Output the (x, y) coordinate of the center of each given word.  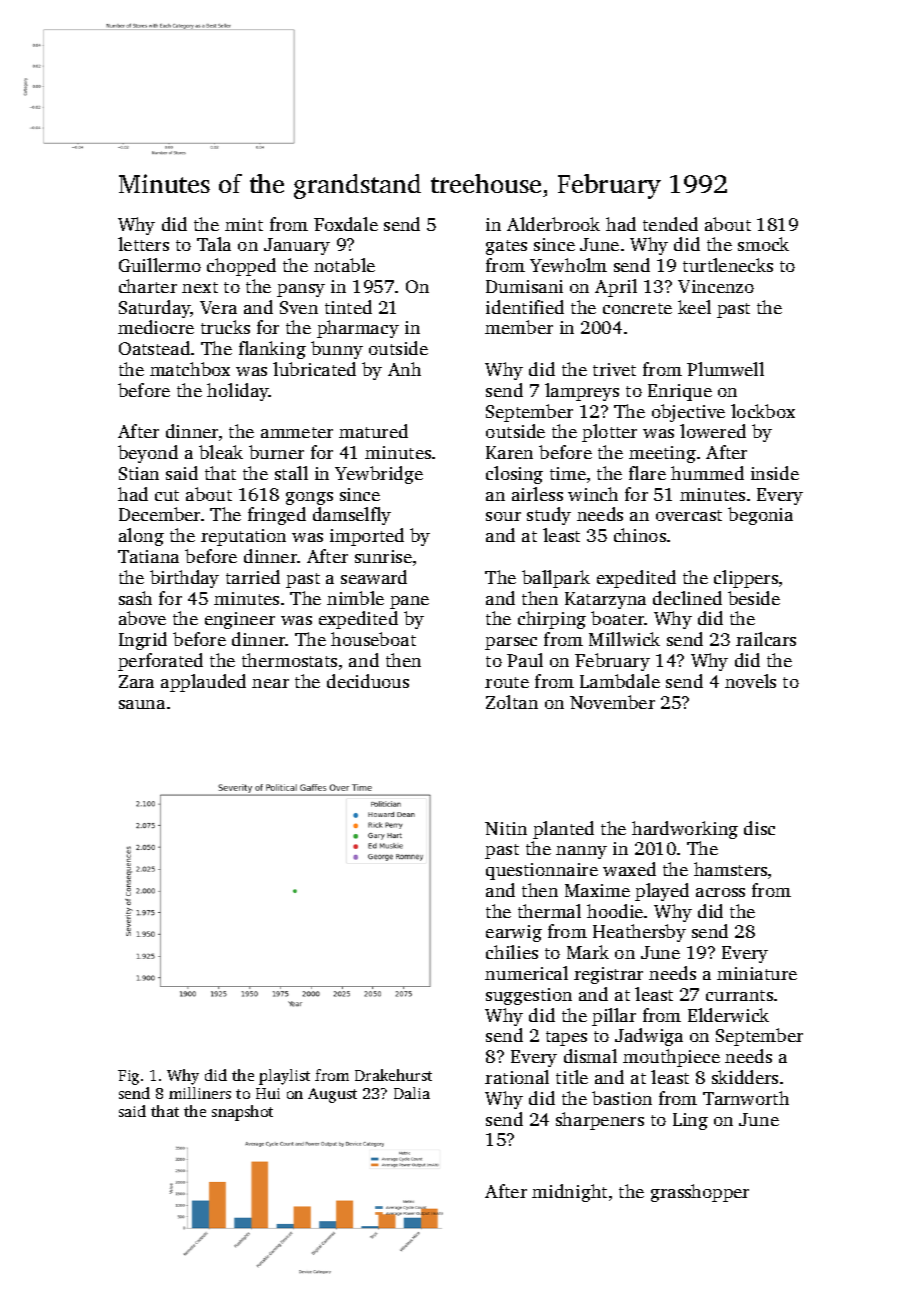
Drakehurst (393, 1075)
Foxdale (346, 224)
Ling (690, 1121)
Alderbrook (553, 224)
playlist (284, 1077)
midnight (569, 1193)
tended (670, 224)
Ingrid (143, 641)
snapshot (242, 1113)
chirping (552, 620)
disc (759, 828)
